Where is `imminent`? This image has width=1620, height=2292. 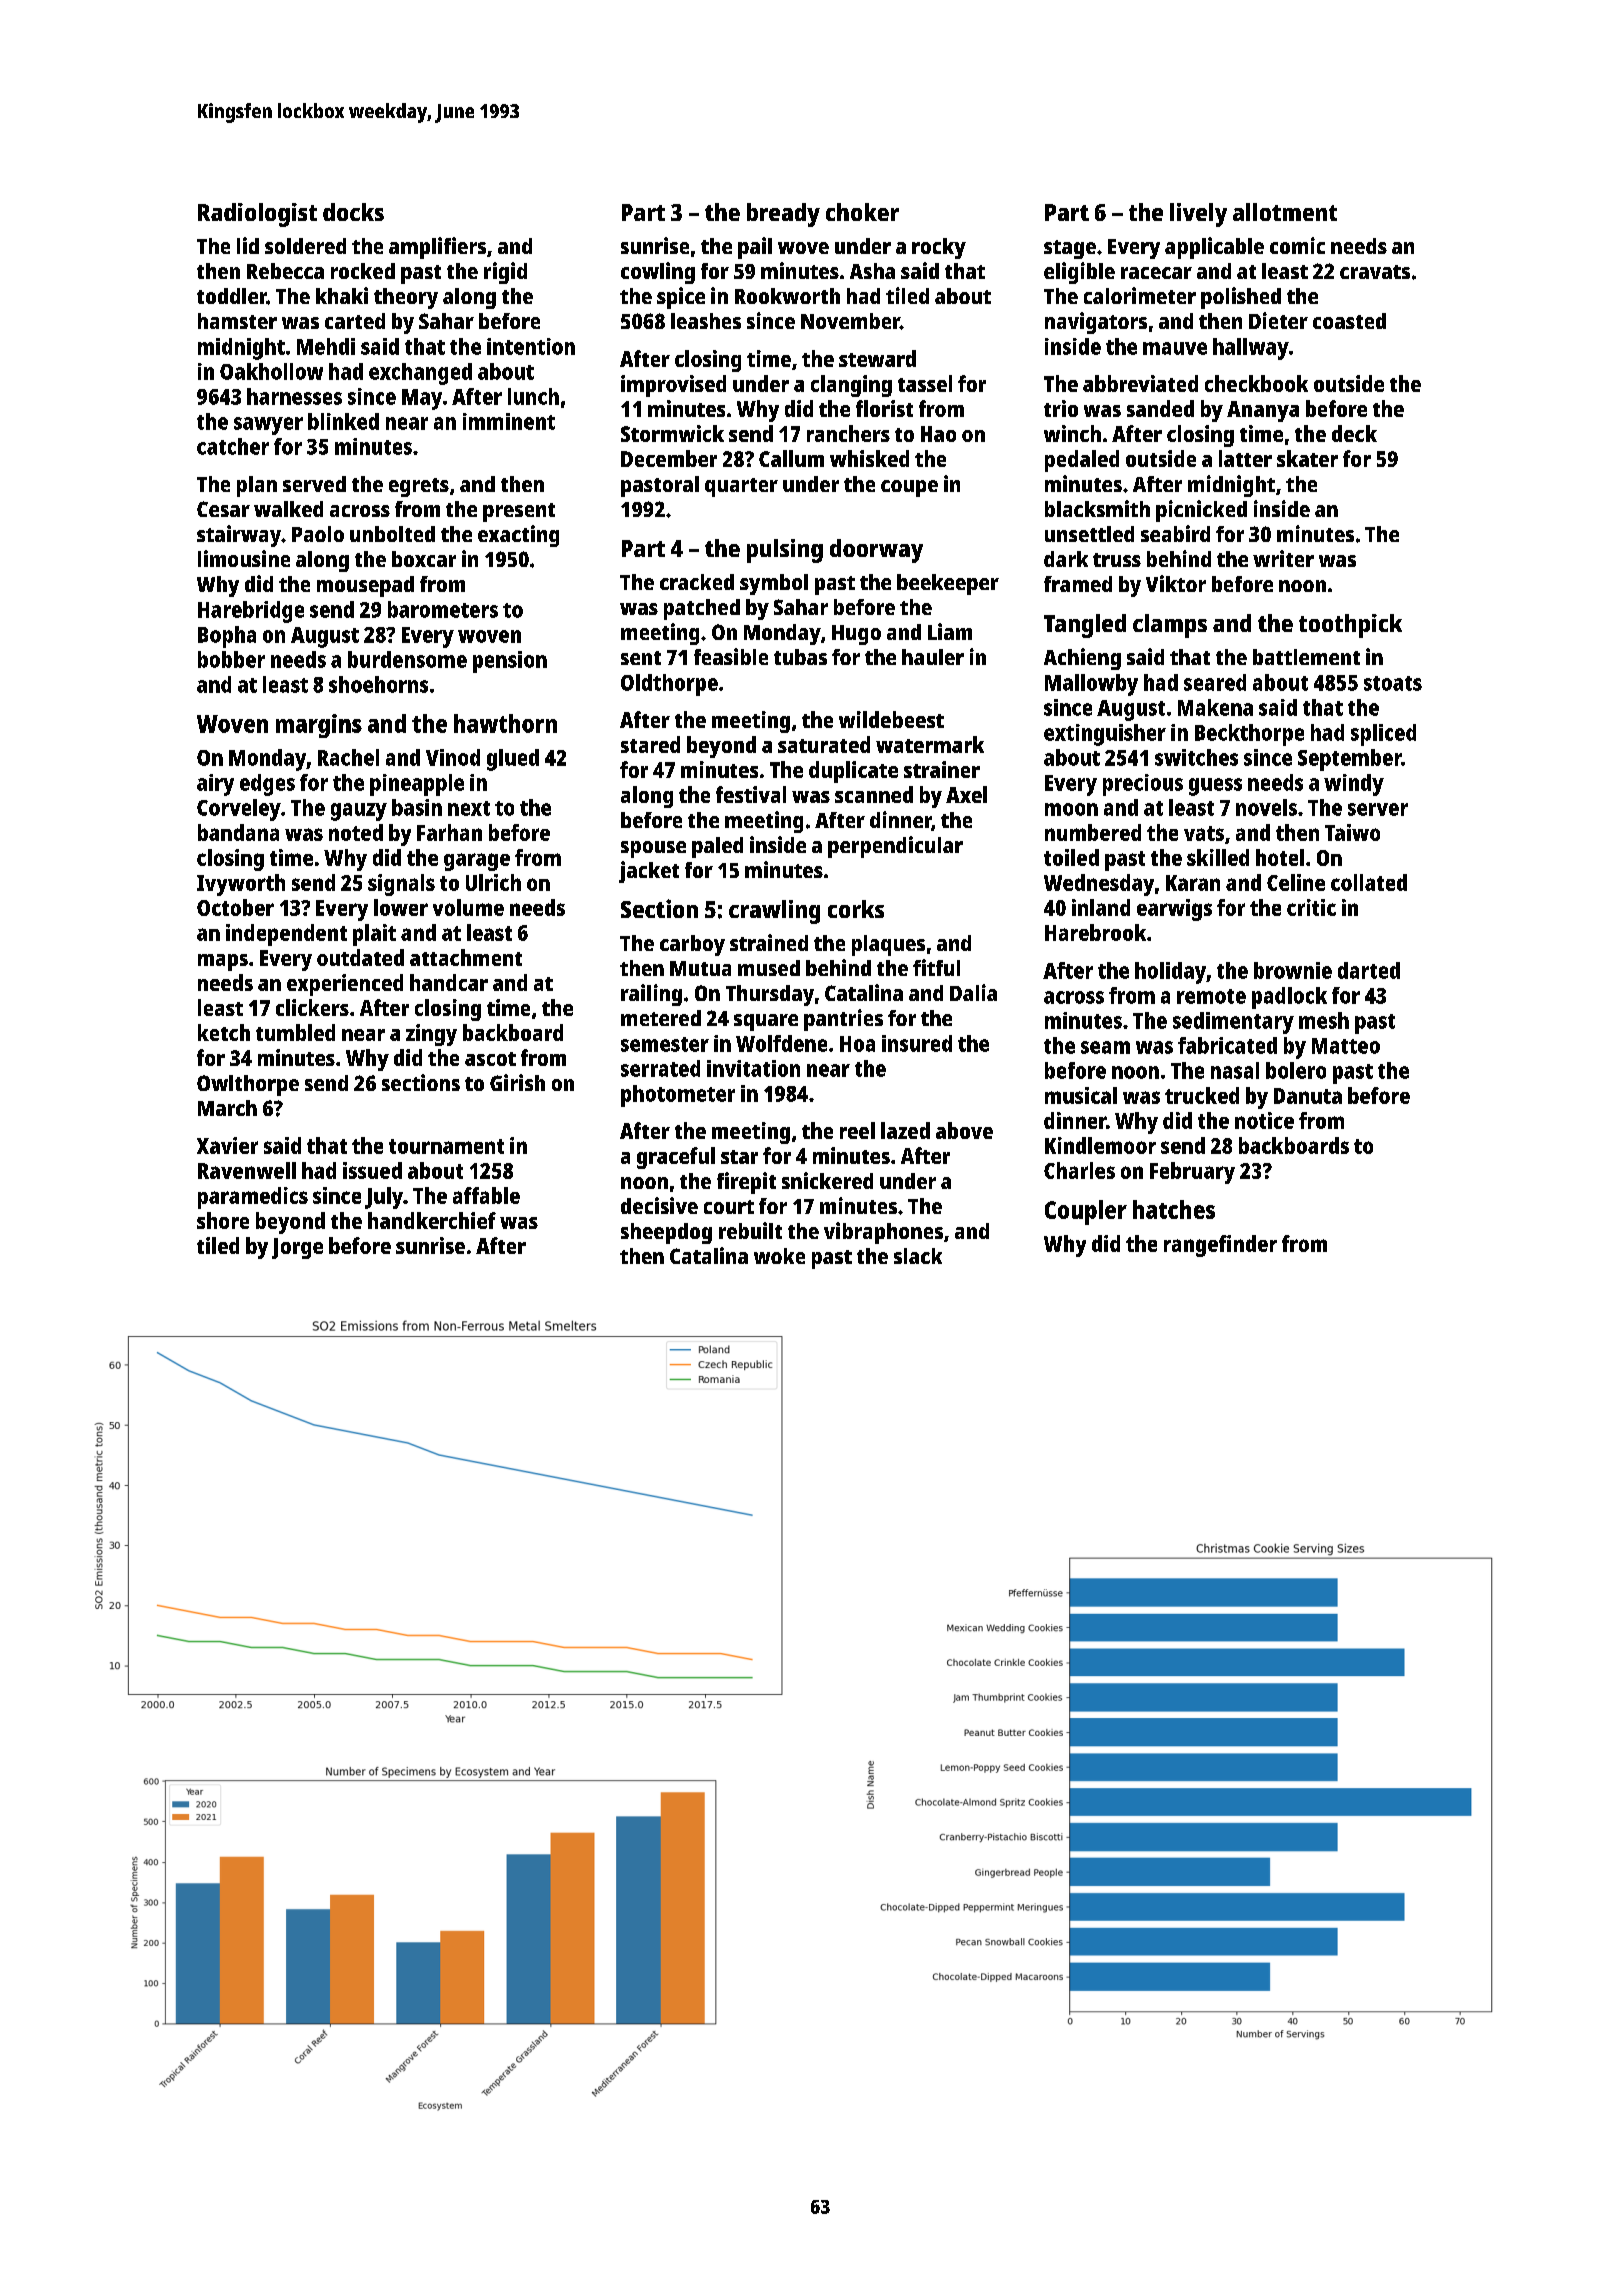 imminent is located at coordinates (509, 421).
